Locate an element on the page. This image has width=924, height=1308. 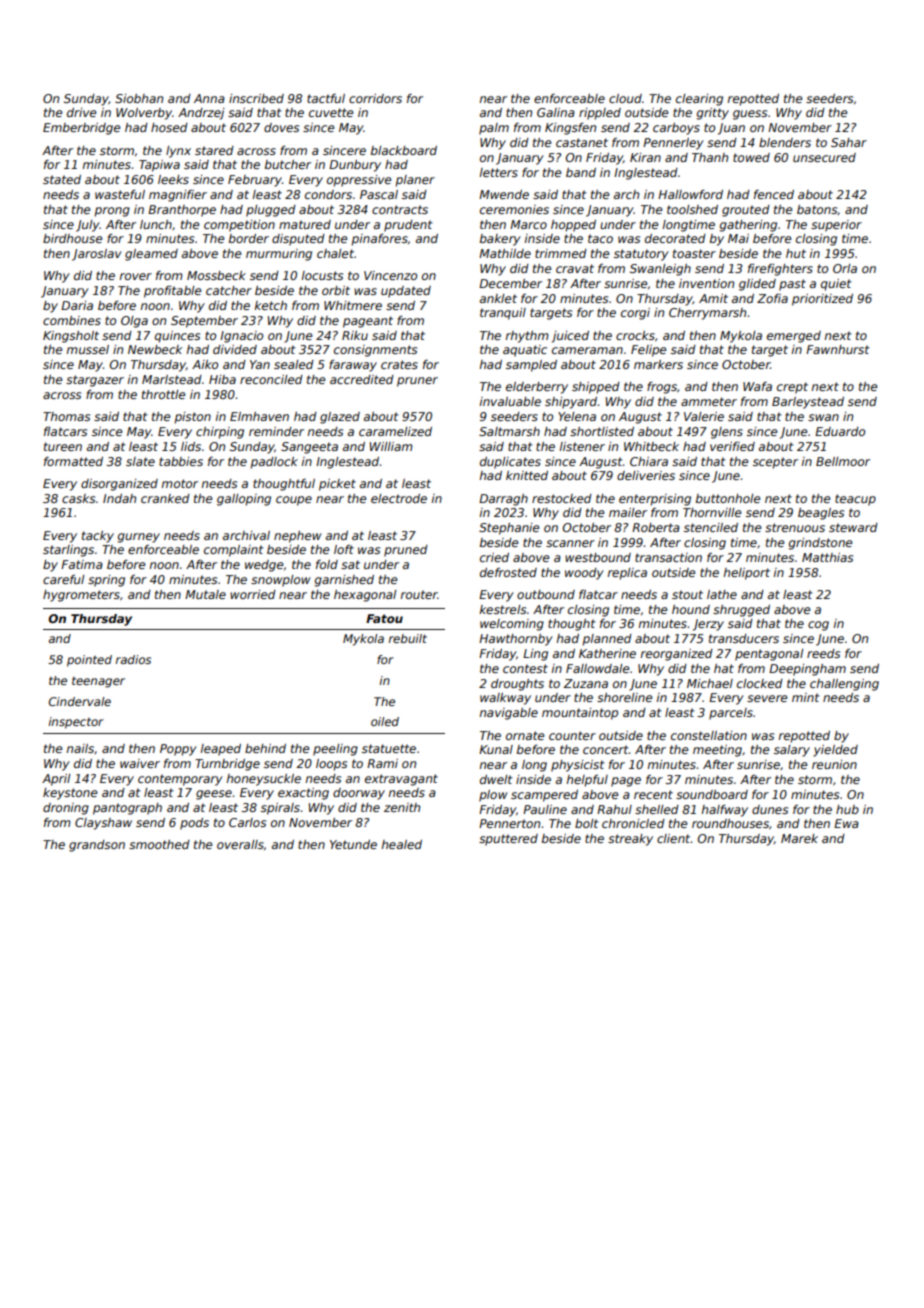
replica is located at coordinates (627, 574).
